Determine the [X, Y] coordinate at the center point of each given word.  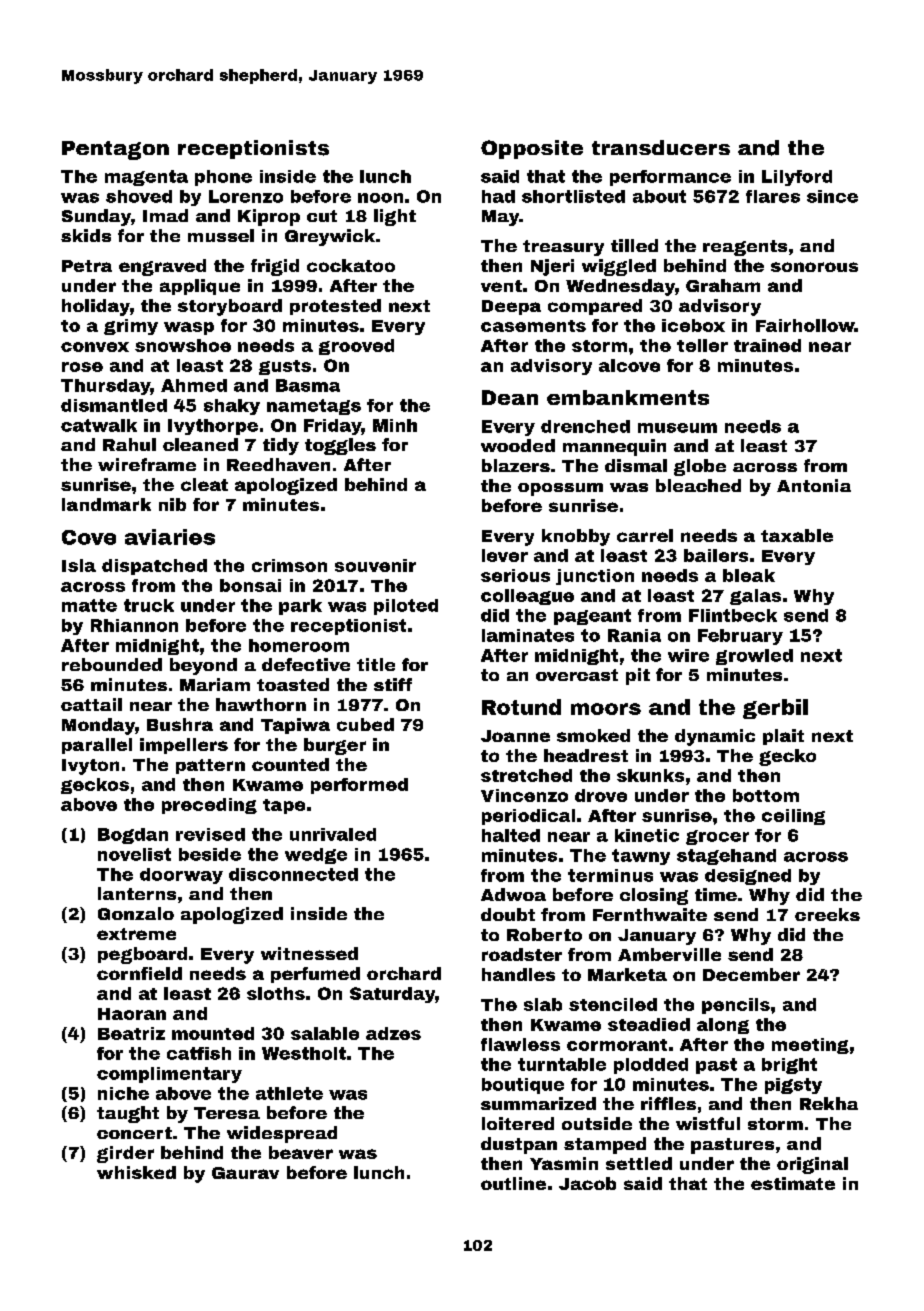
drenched [585, 426]
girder [125, 1154]
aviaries [170, 537]
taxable [797, 535]
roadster [522, 954]
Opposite [532, 149]
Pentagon [115, 150]
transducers [661, 147]
